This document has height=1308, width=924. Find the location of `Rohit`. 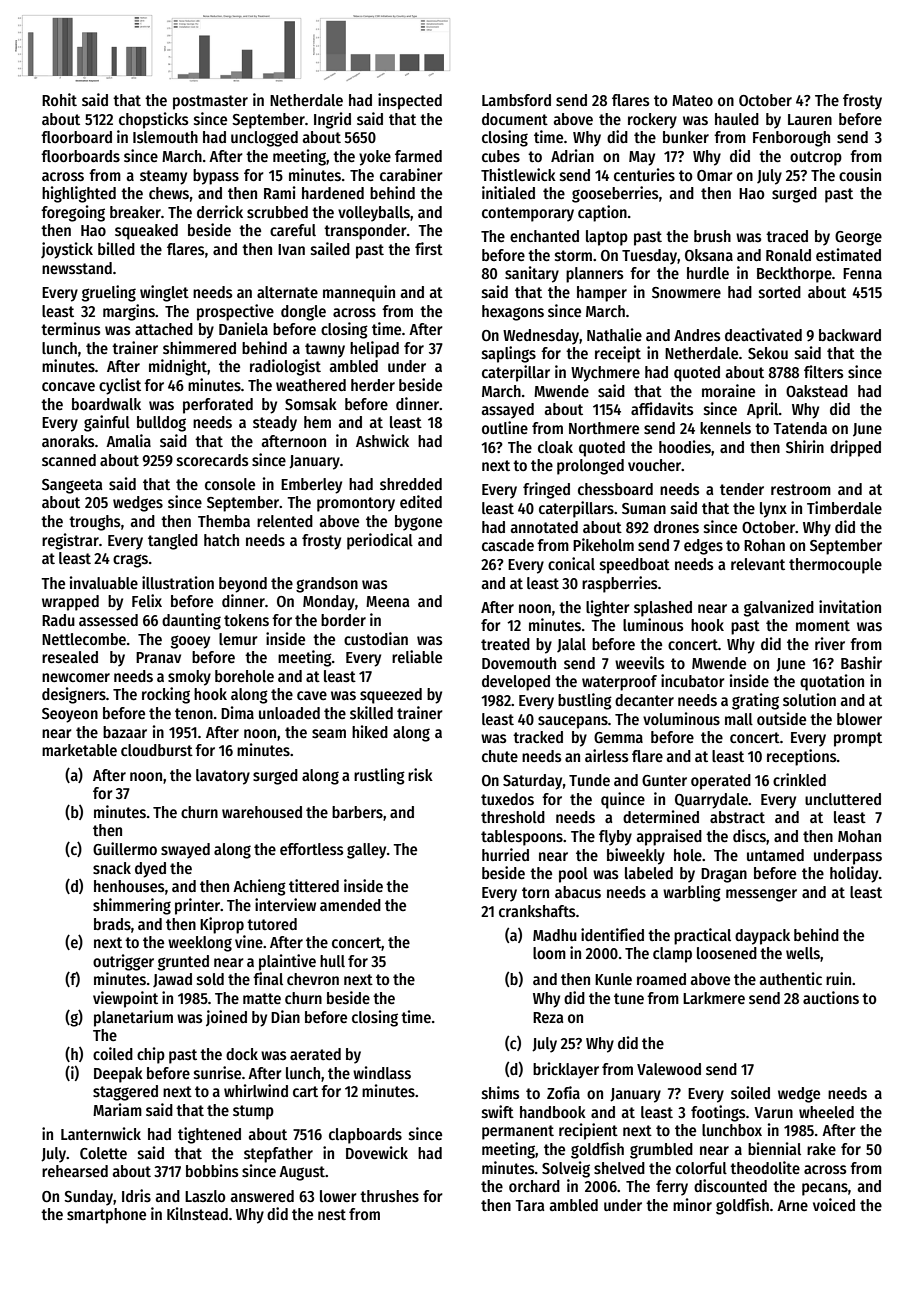

Rohit is located at coordinates (59, 99).
